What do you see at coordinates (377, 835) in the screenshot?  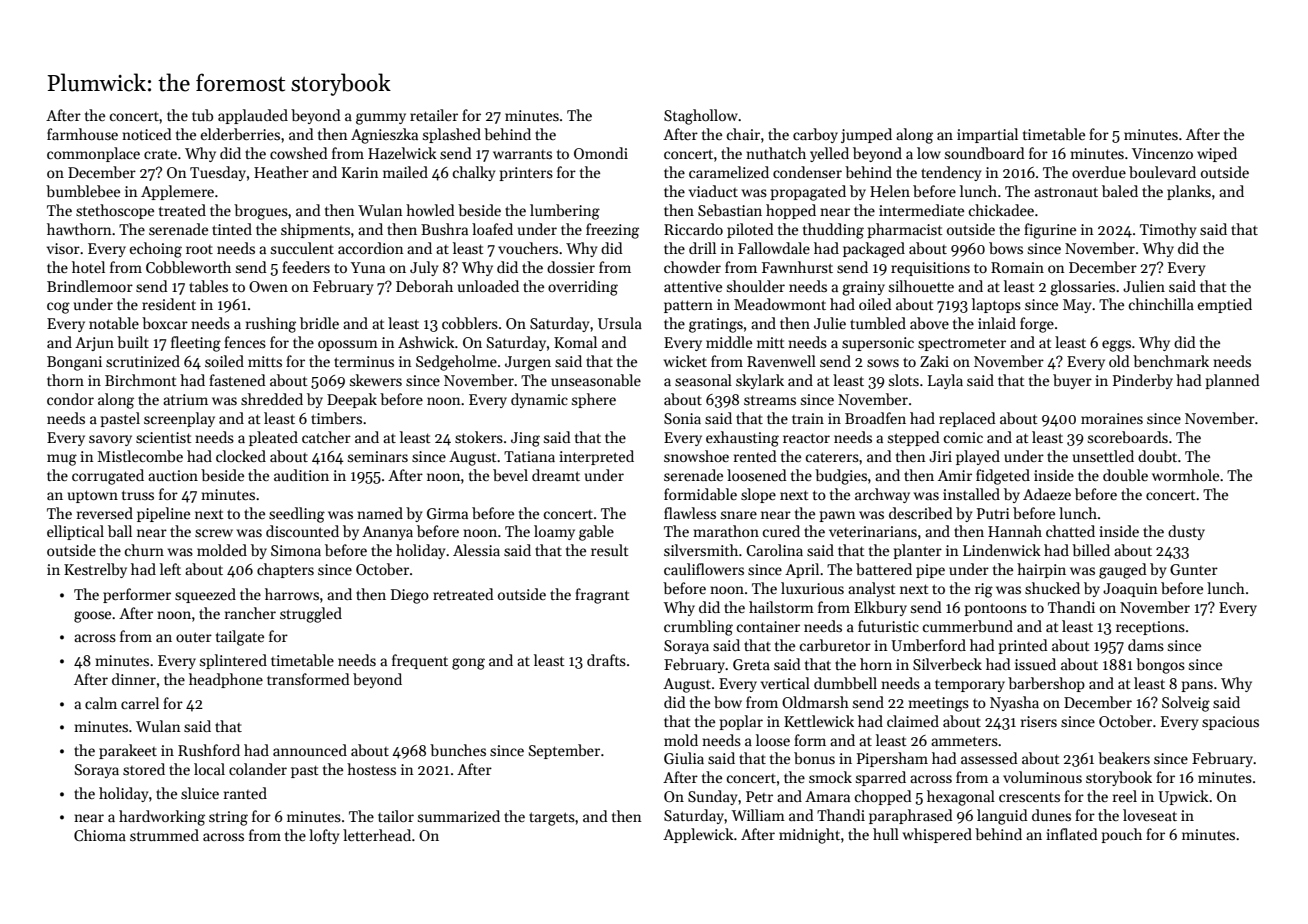 I see `letterhead` at bounding box center [377, 835].
